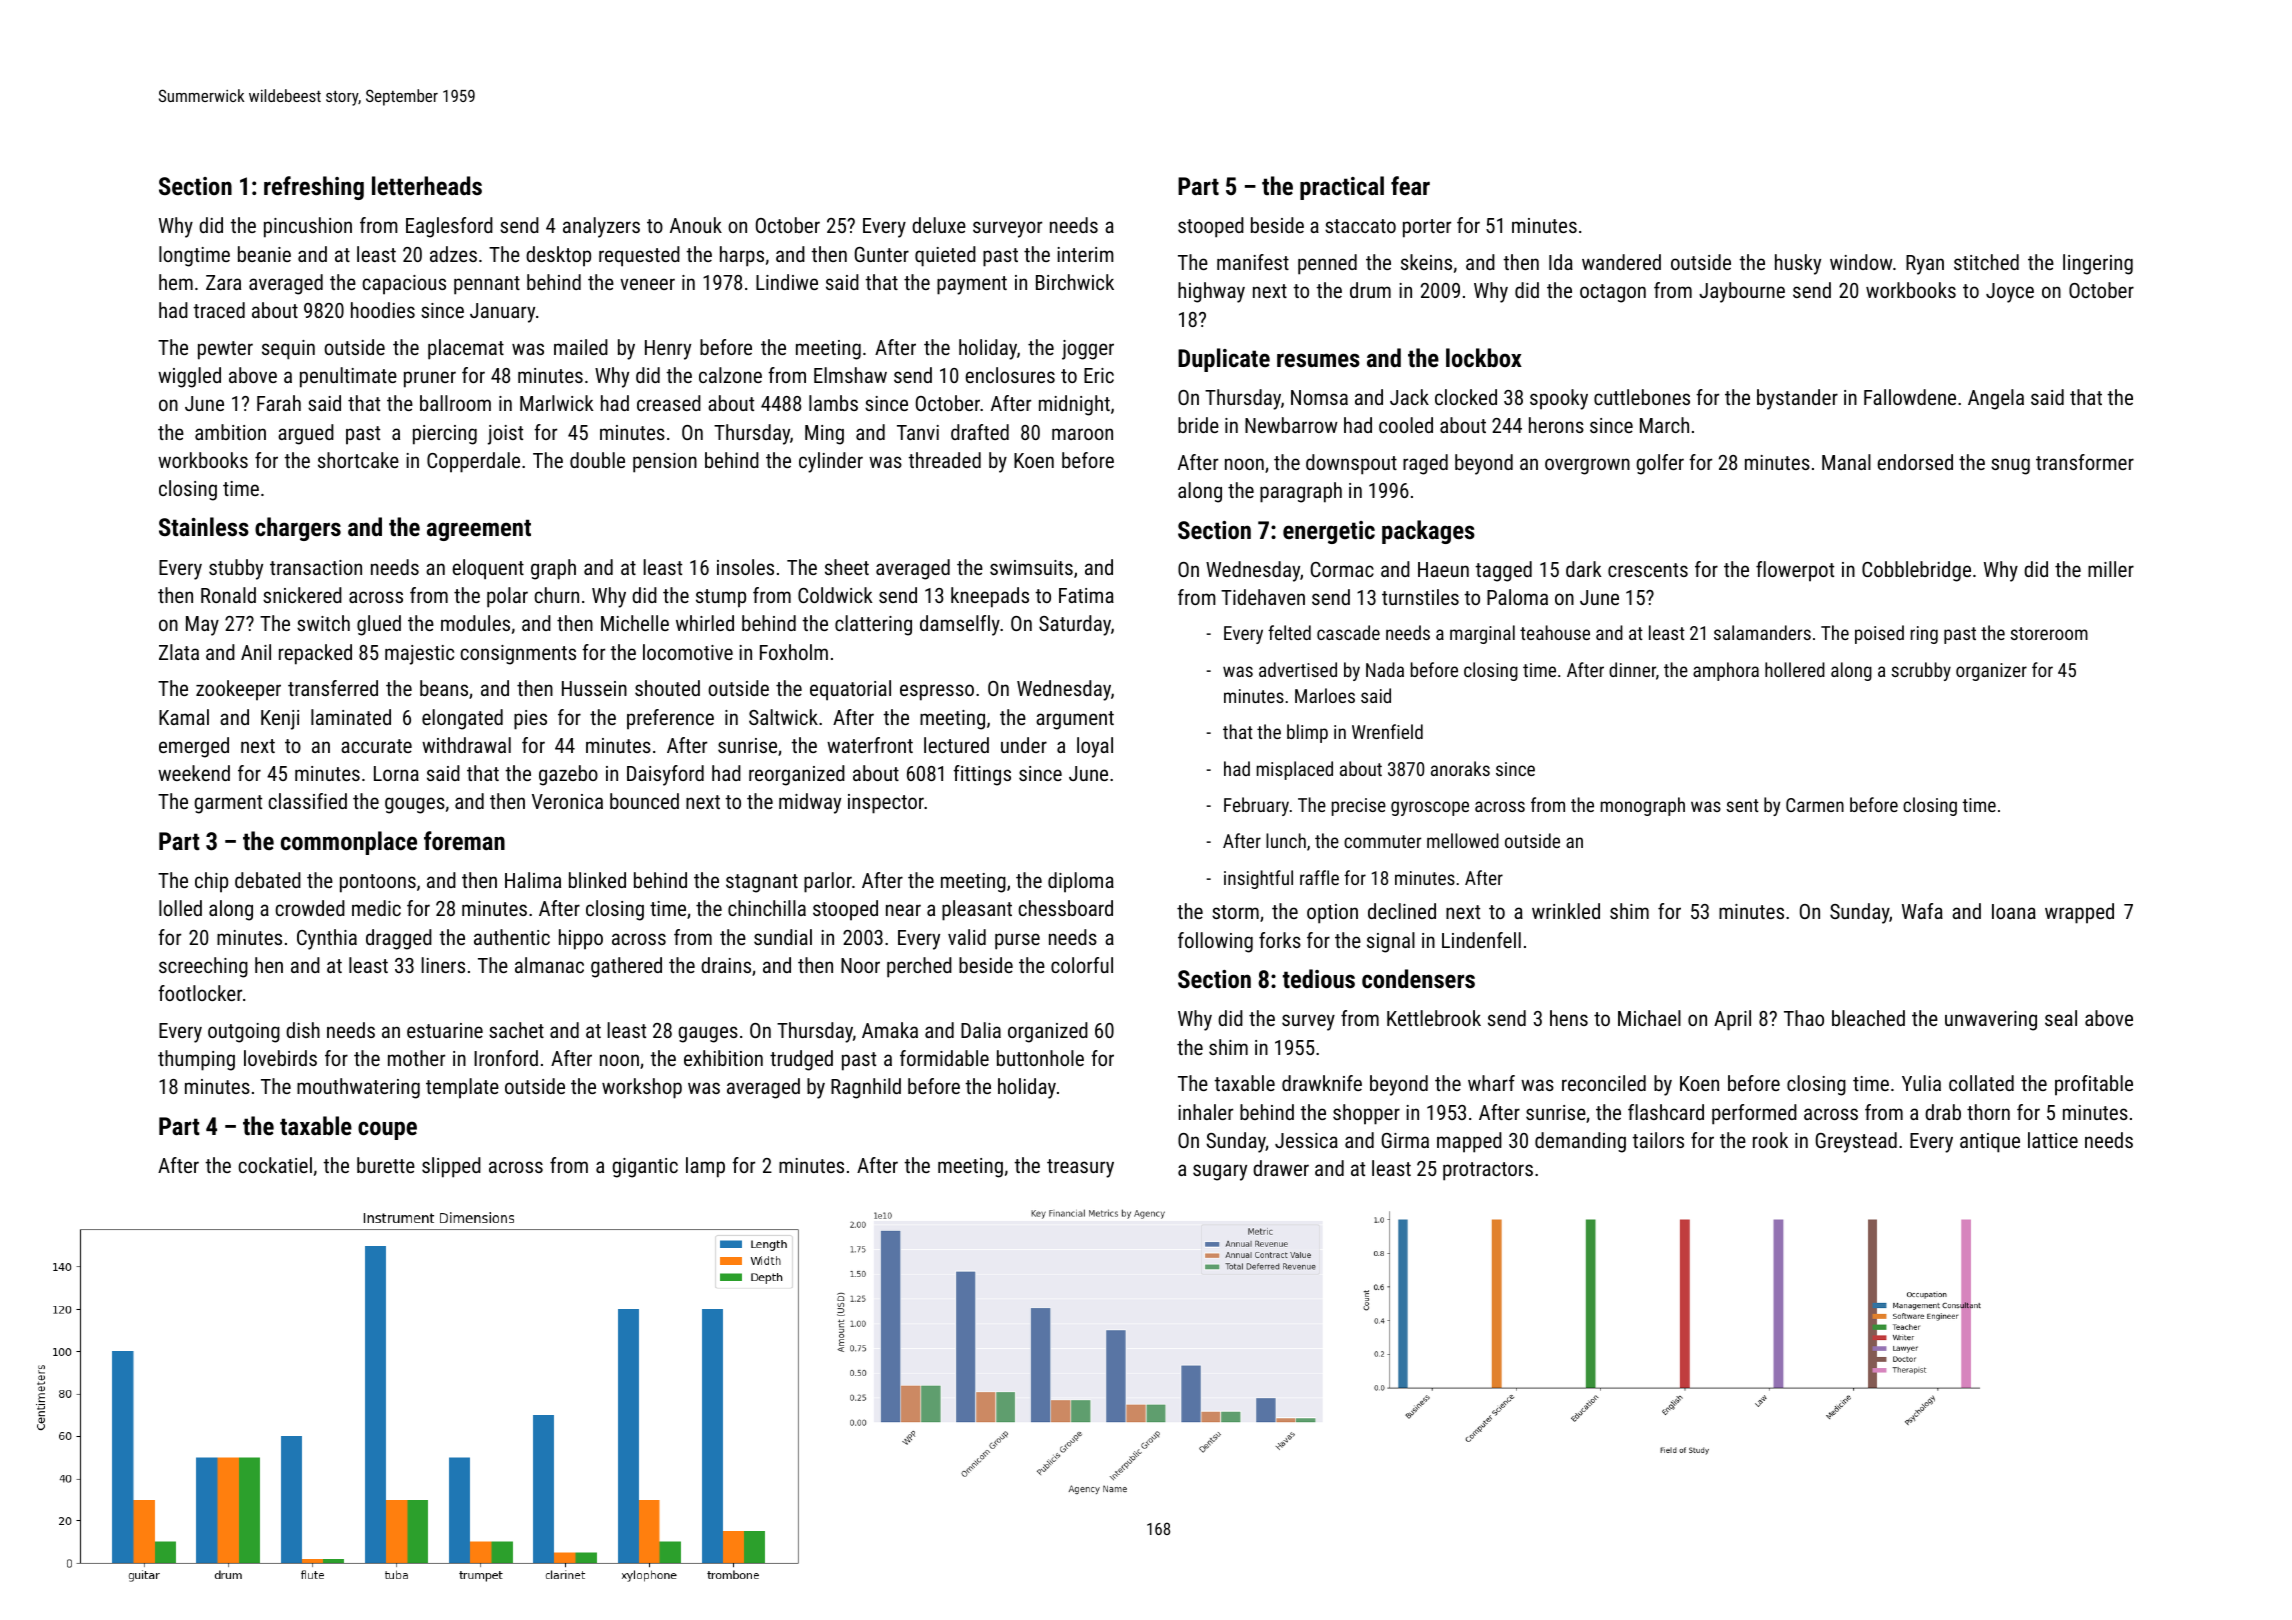 This document has height=1620, width=2292. What do you see at coordinates (705, 1167) in the document?
I see `lamp` at bounding box center [705, 1167].
